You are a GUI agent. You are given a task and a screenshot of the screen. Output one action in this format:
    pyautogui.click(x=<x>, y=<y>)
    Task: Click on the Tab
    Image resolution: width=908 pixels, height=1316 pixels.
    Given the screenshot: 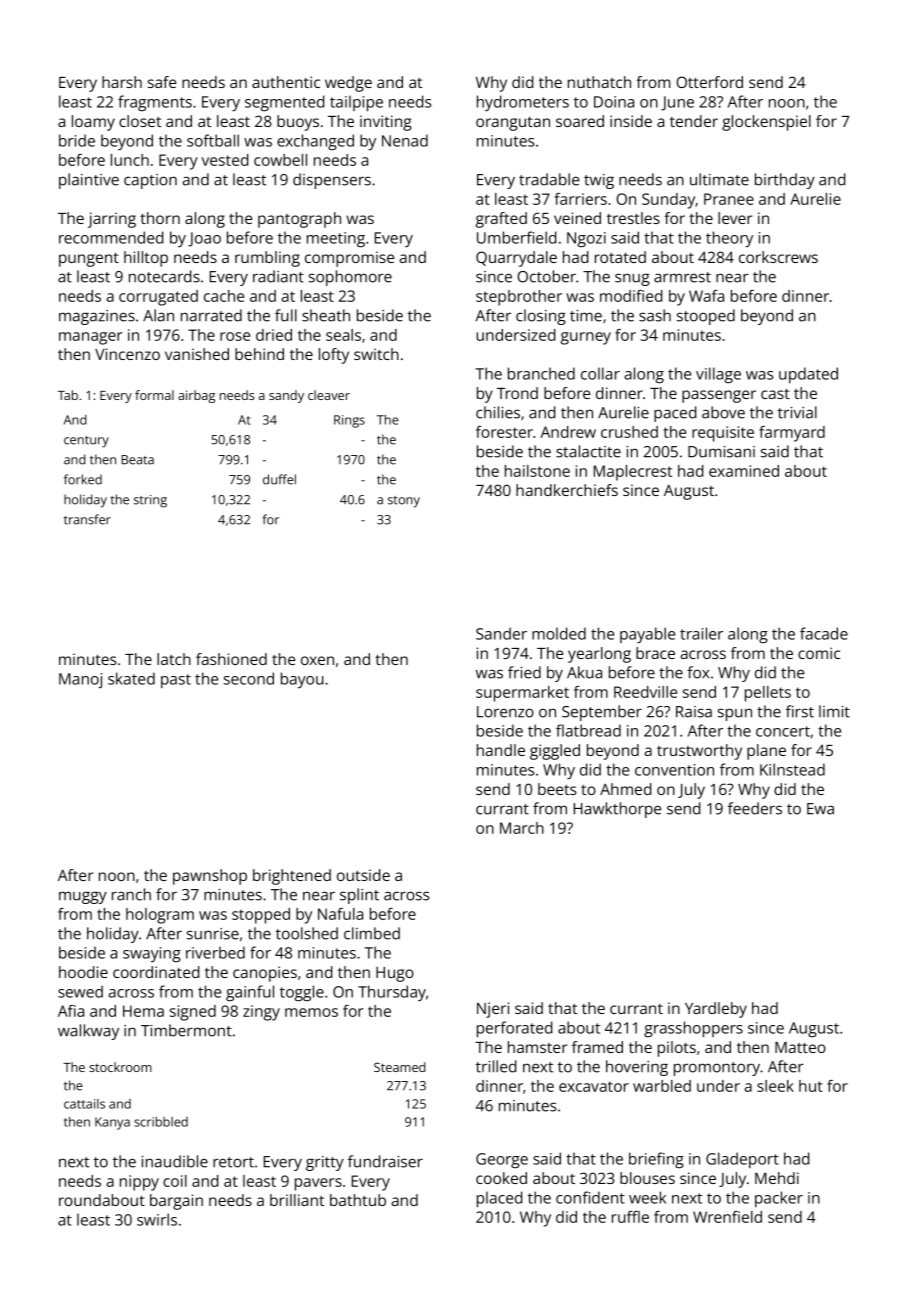 What is the action you would take?
    pyautogui.click(x=68, y=395)
